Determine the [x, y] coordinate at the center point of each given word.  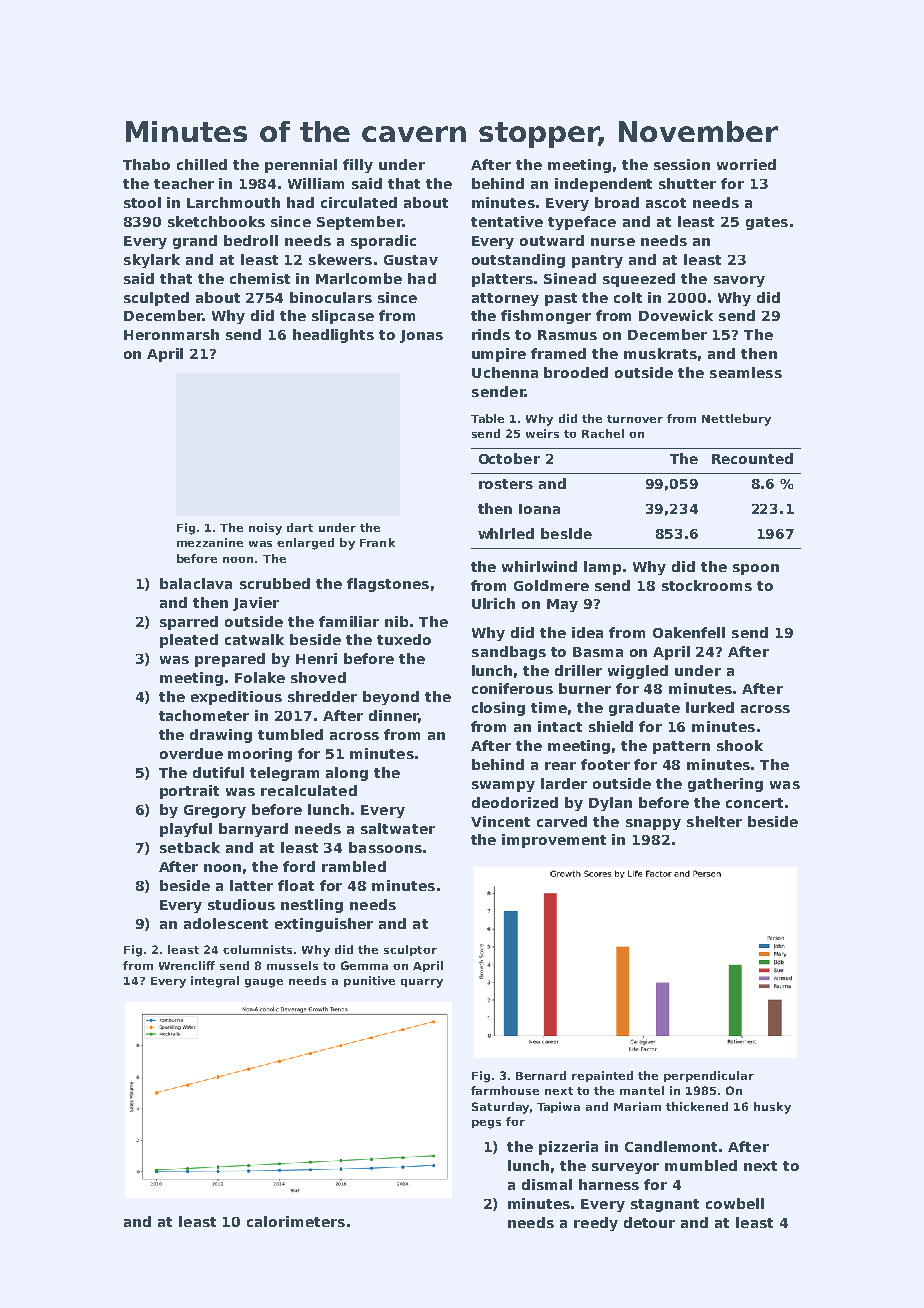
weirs [542, 433]
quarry [422, 983]
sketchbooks [216, 221]
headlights [333, 336]
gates [767, 223]
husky [772, 1108]
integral [215, 982]
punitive [369, 981]
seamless [746, 372]
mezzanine [210, 542]
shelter [714, 821]
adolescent [226, 923]
